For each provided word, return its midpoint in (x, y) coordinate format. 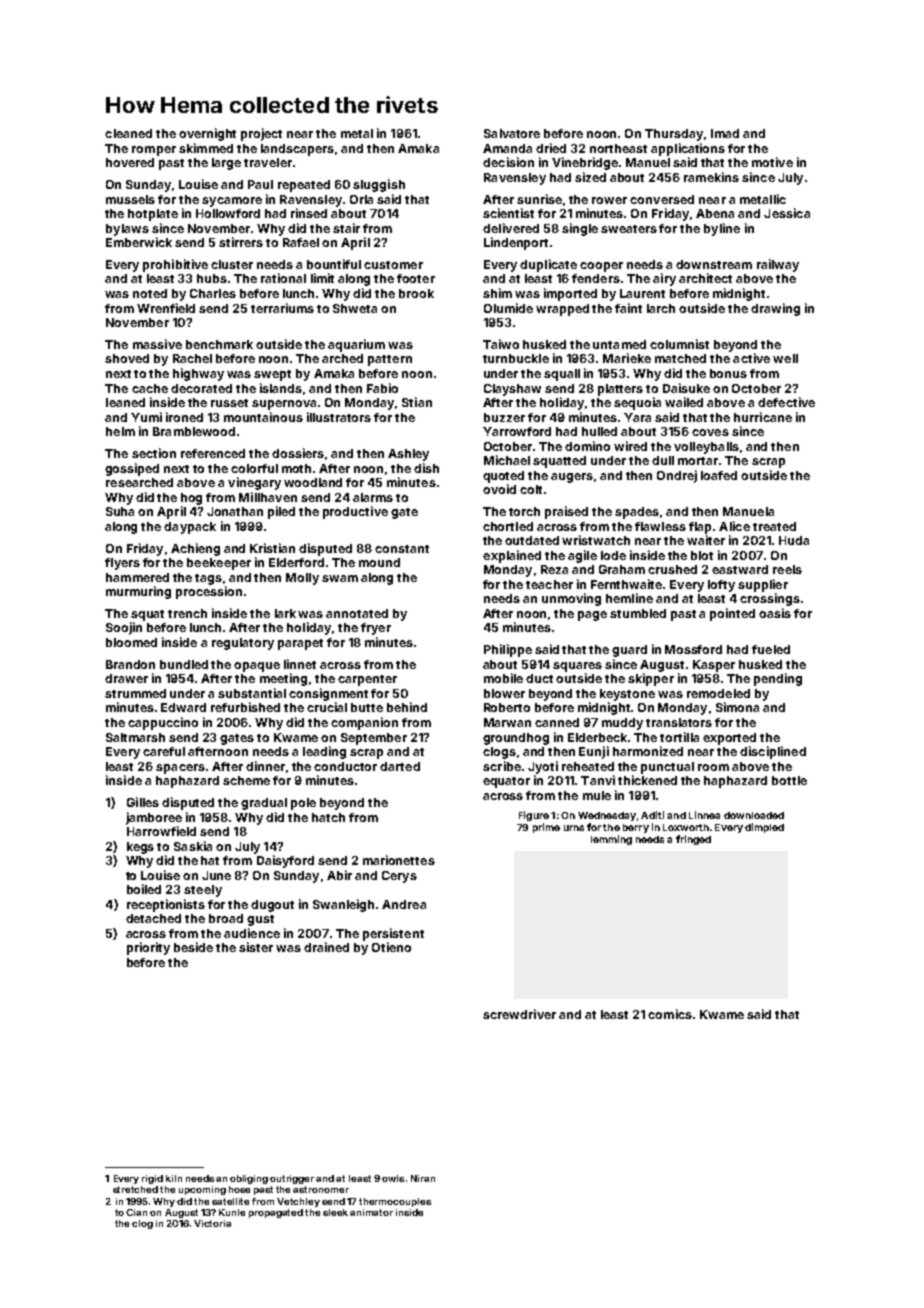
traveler (268, 162)
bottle (789, 780)
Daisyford (285, 861)
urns (574, 828)
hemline (629, 598)
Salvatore (512, 133)
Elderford (296, 562)
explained (512, 556)
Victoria (212, 1223)
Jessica (787, 213)
